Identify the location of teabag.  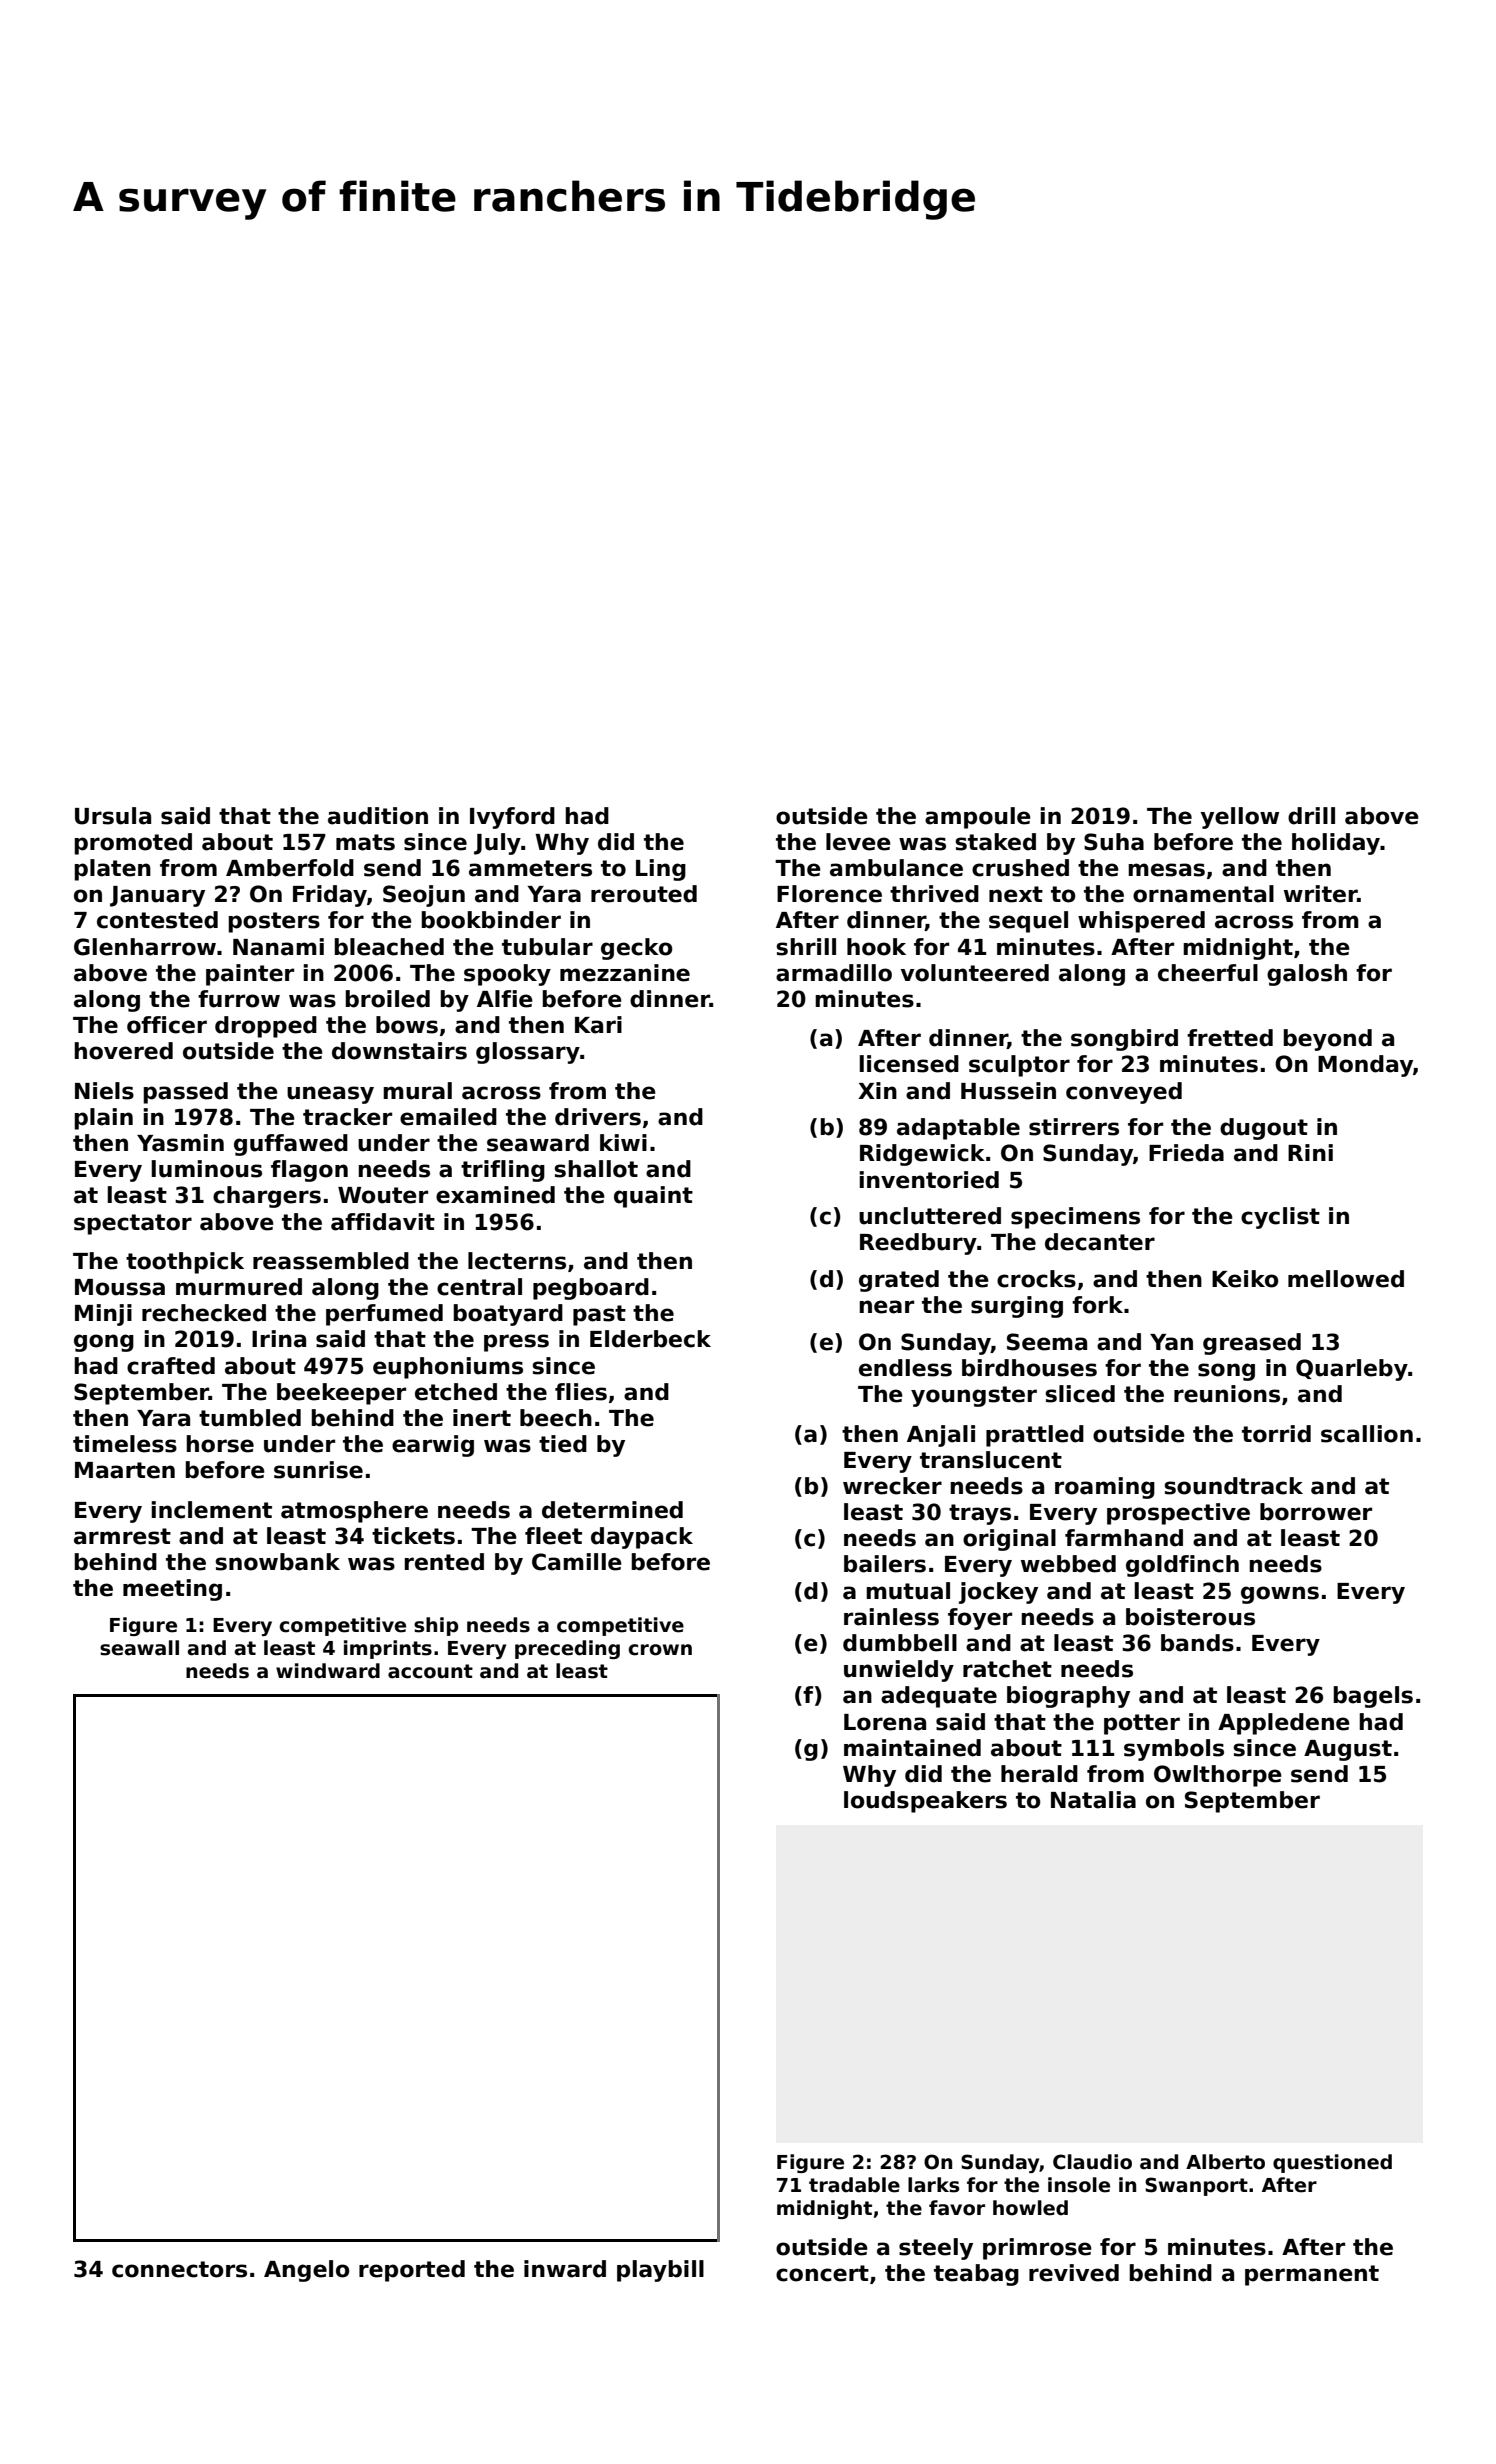
(976, 2275).
